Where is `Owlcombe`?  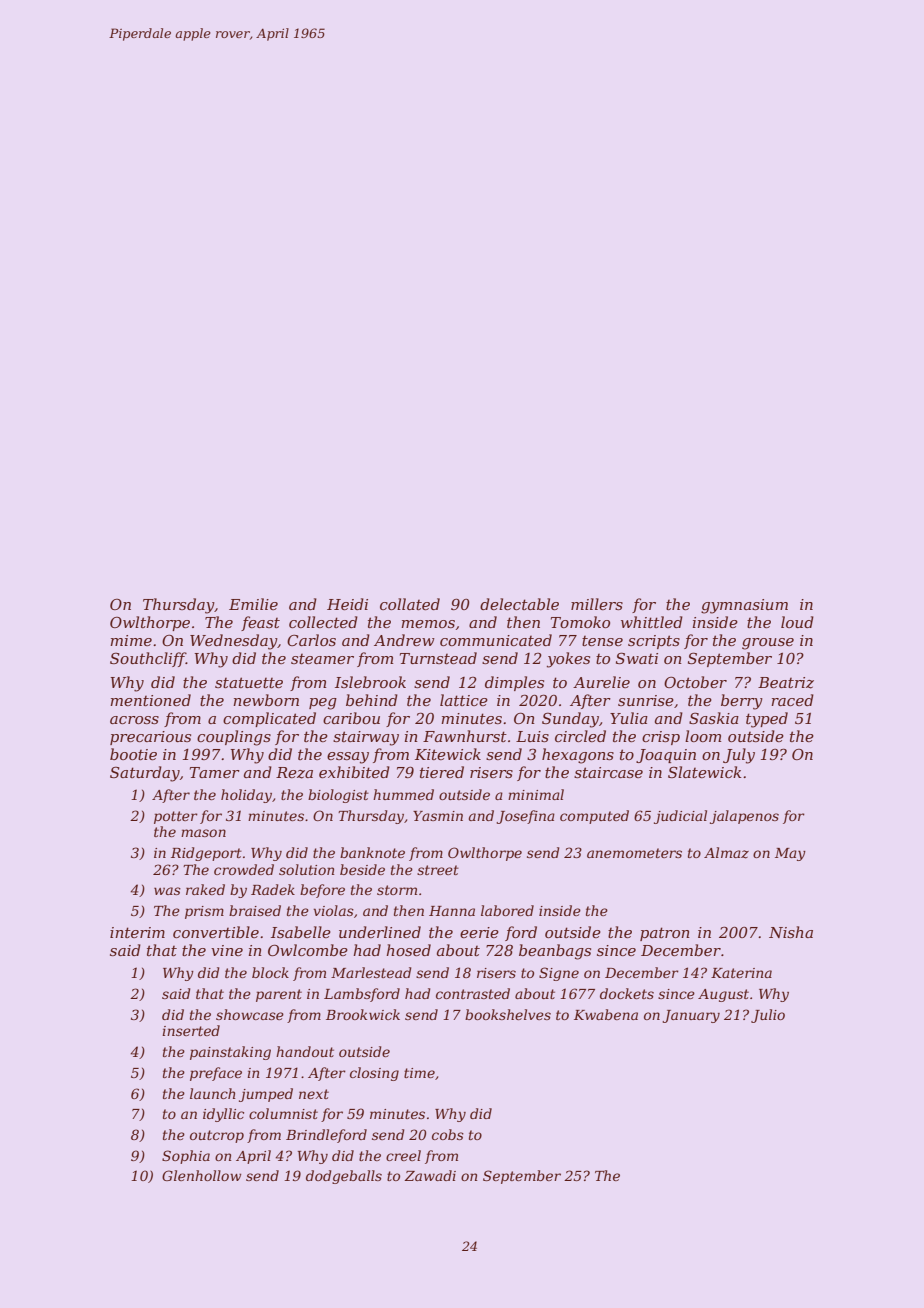
Owlcombe is located at coordinates (308, 950).
